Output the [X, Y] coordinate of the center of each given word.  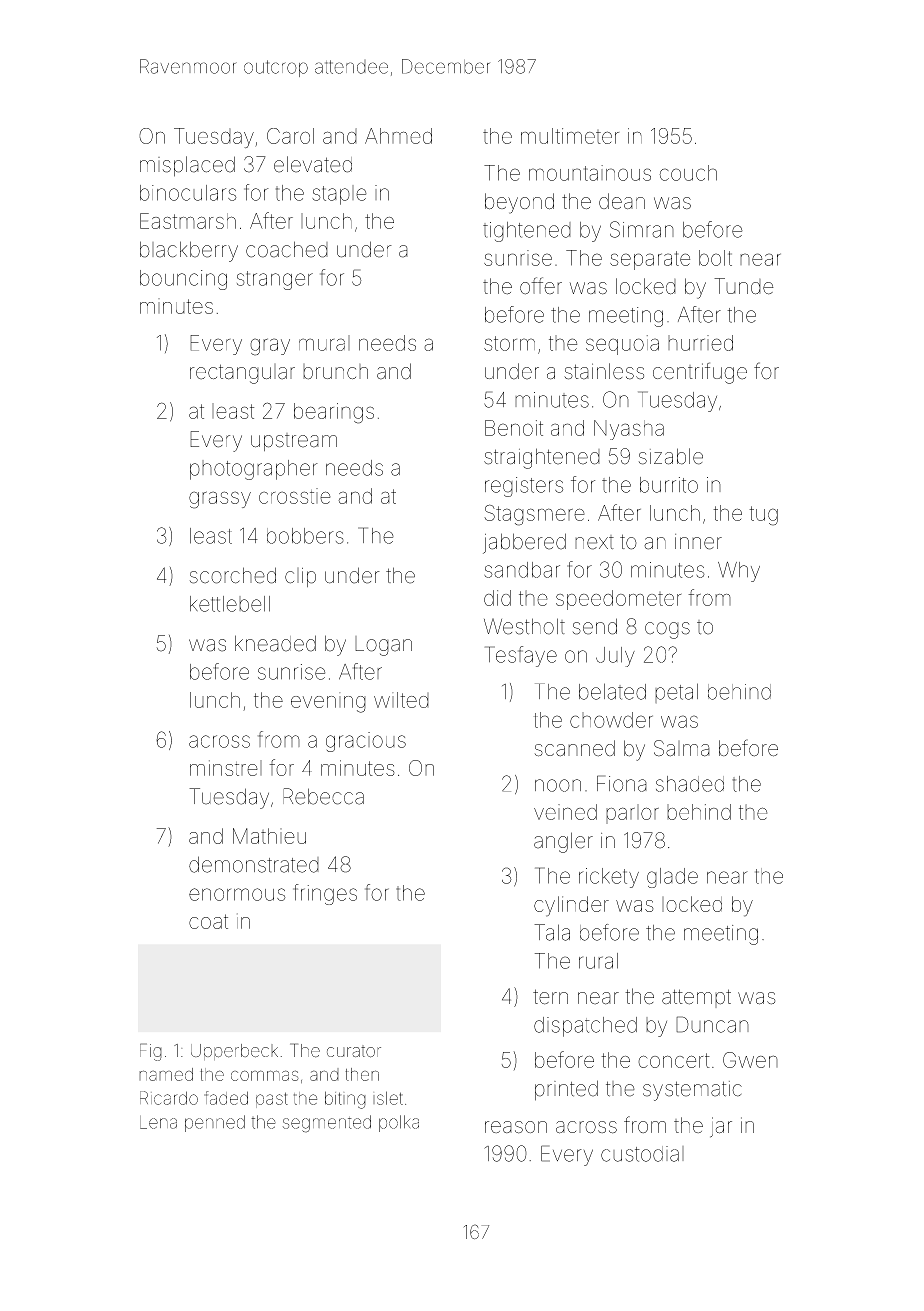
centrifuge [700, 373]
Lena [158, 1122]
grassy [220, 500]
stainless [604, 371]
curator [354, 1051]
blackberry [189, 251]
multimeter [570, 136]
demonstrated [254, 864]
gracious [366, 742]
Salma [682, 748]
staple [339, 195]
